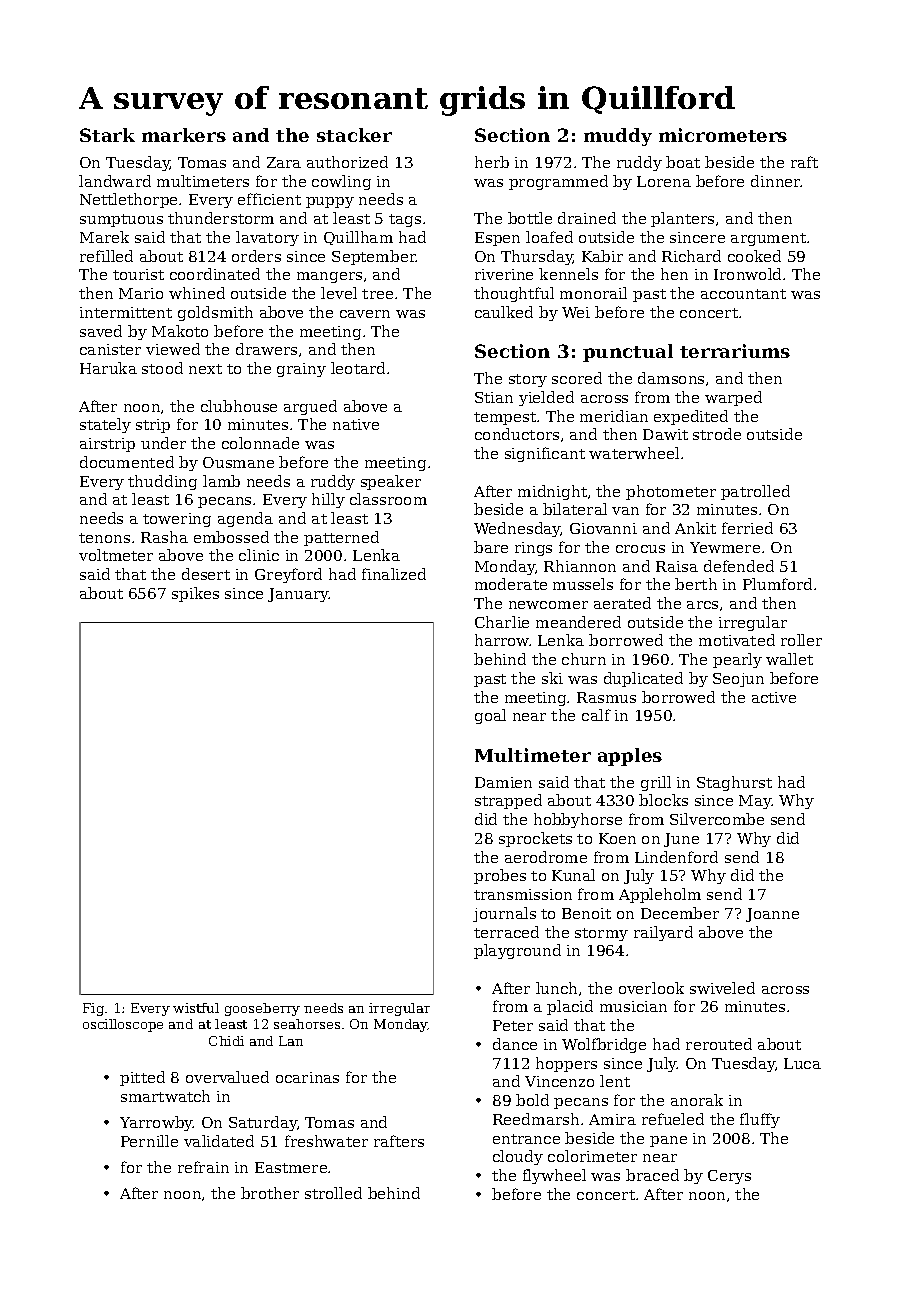 The width and height of the screenshot is (908, 1316). I want to click on herb, so click(492, 162).
